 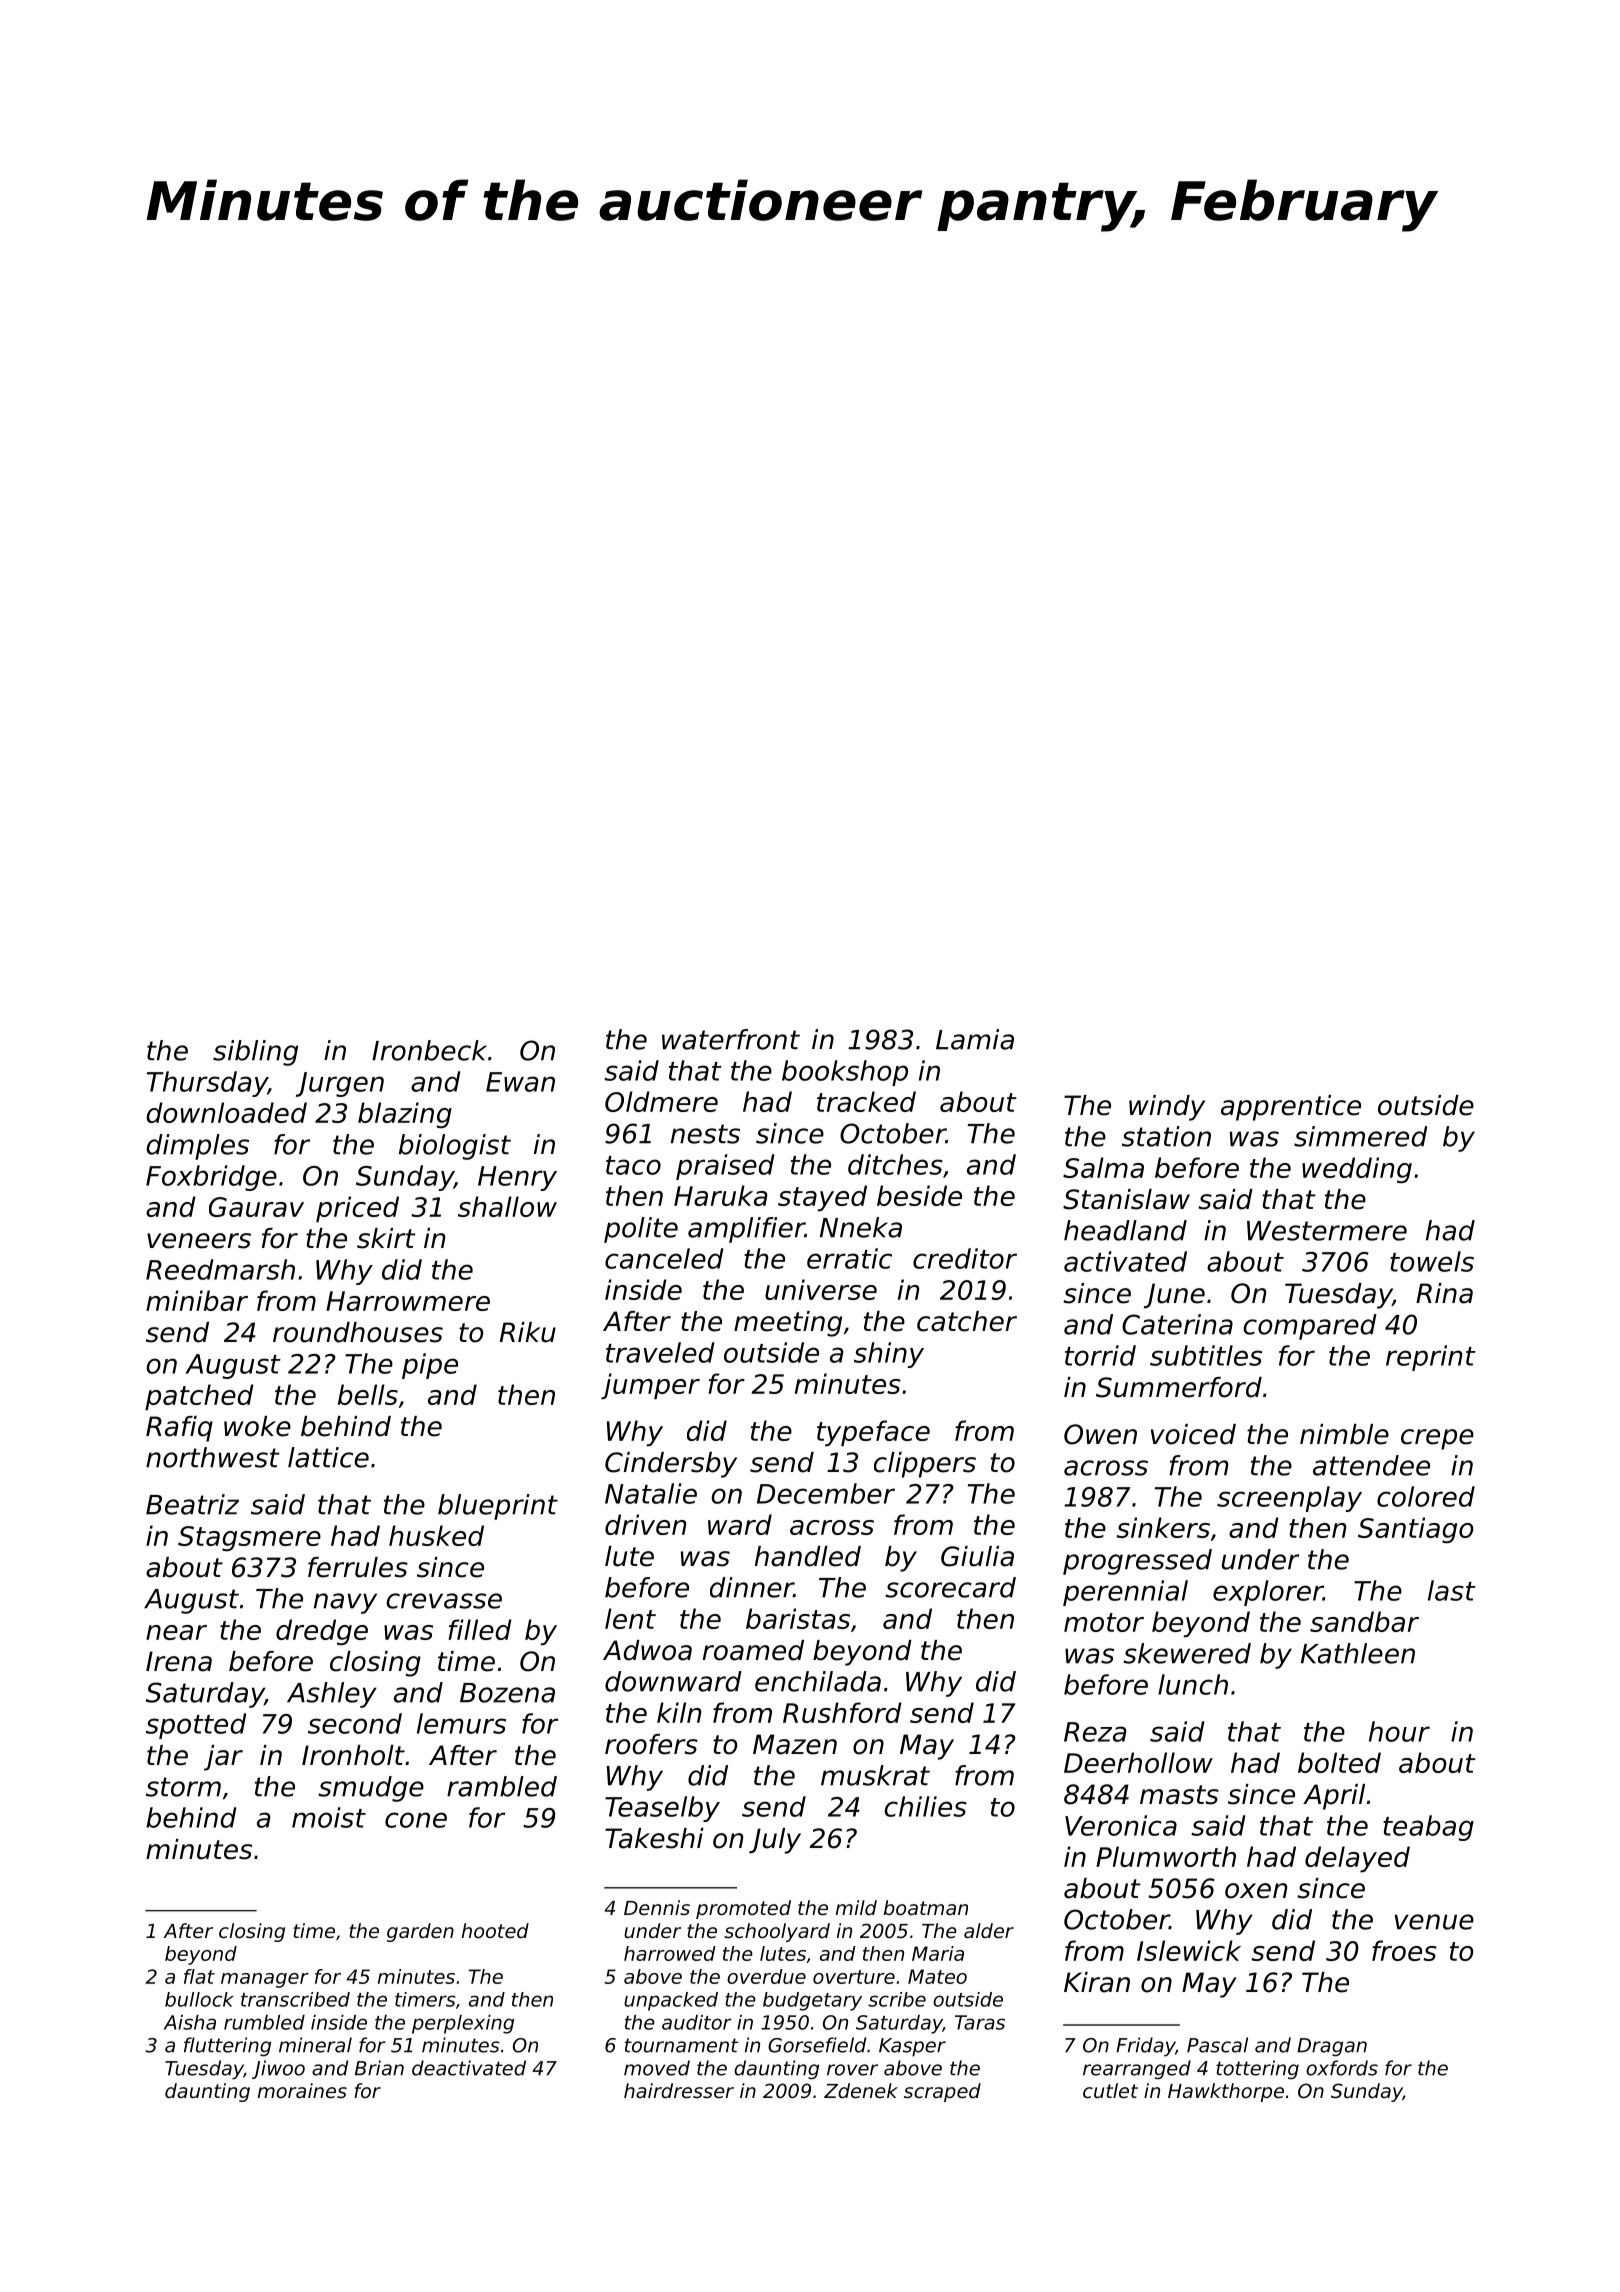 I want to click on auditor, so click(x=697, y=2022).
